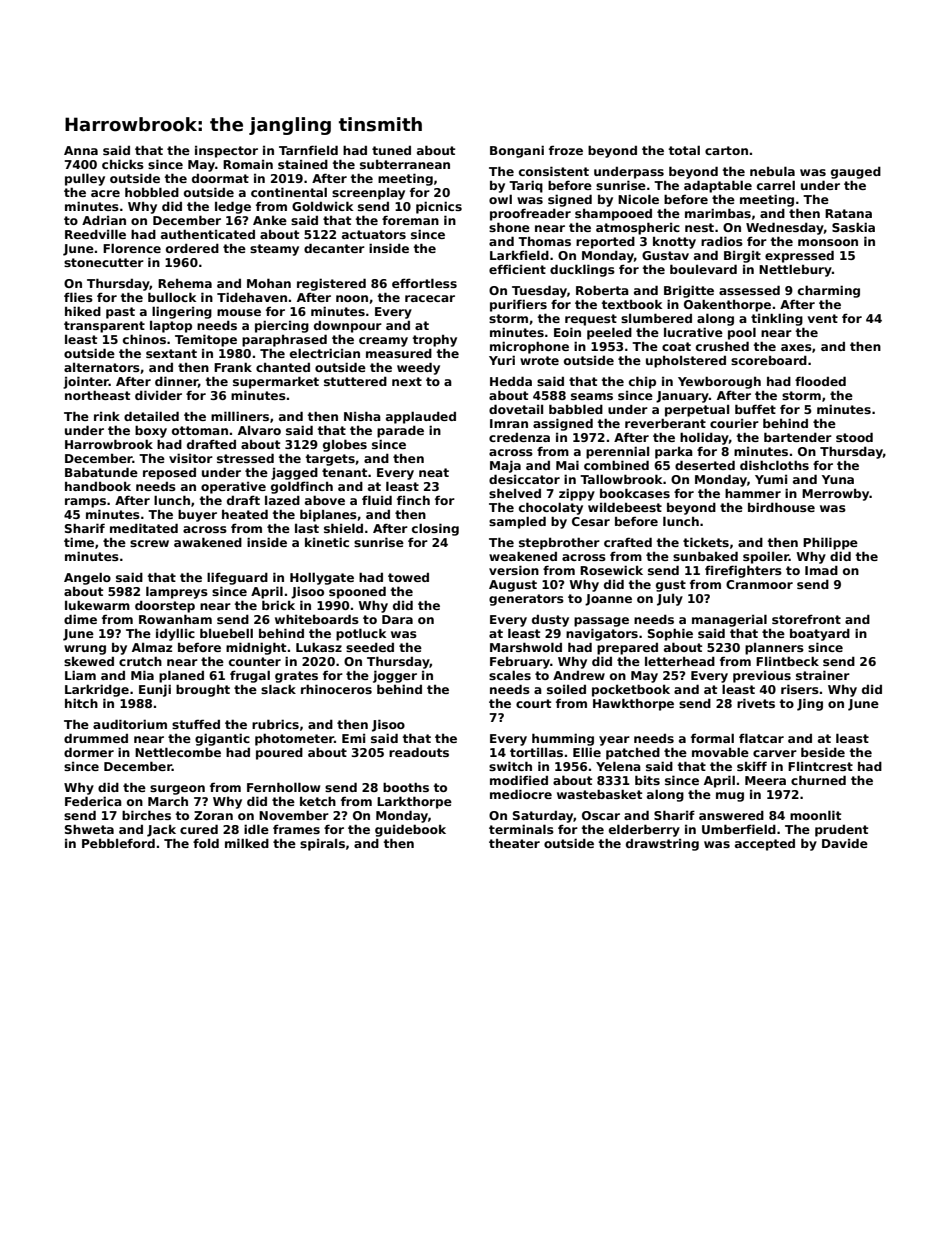 The width and height of the screenshot is (952, 1233). I want to click on Pebbleford, so click(118, 843).
